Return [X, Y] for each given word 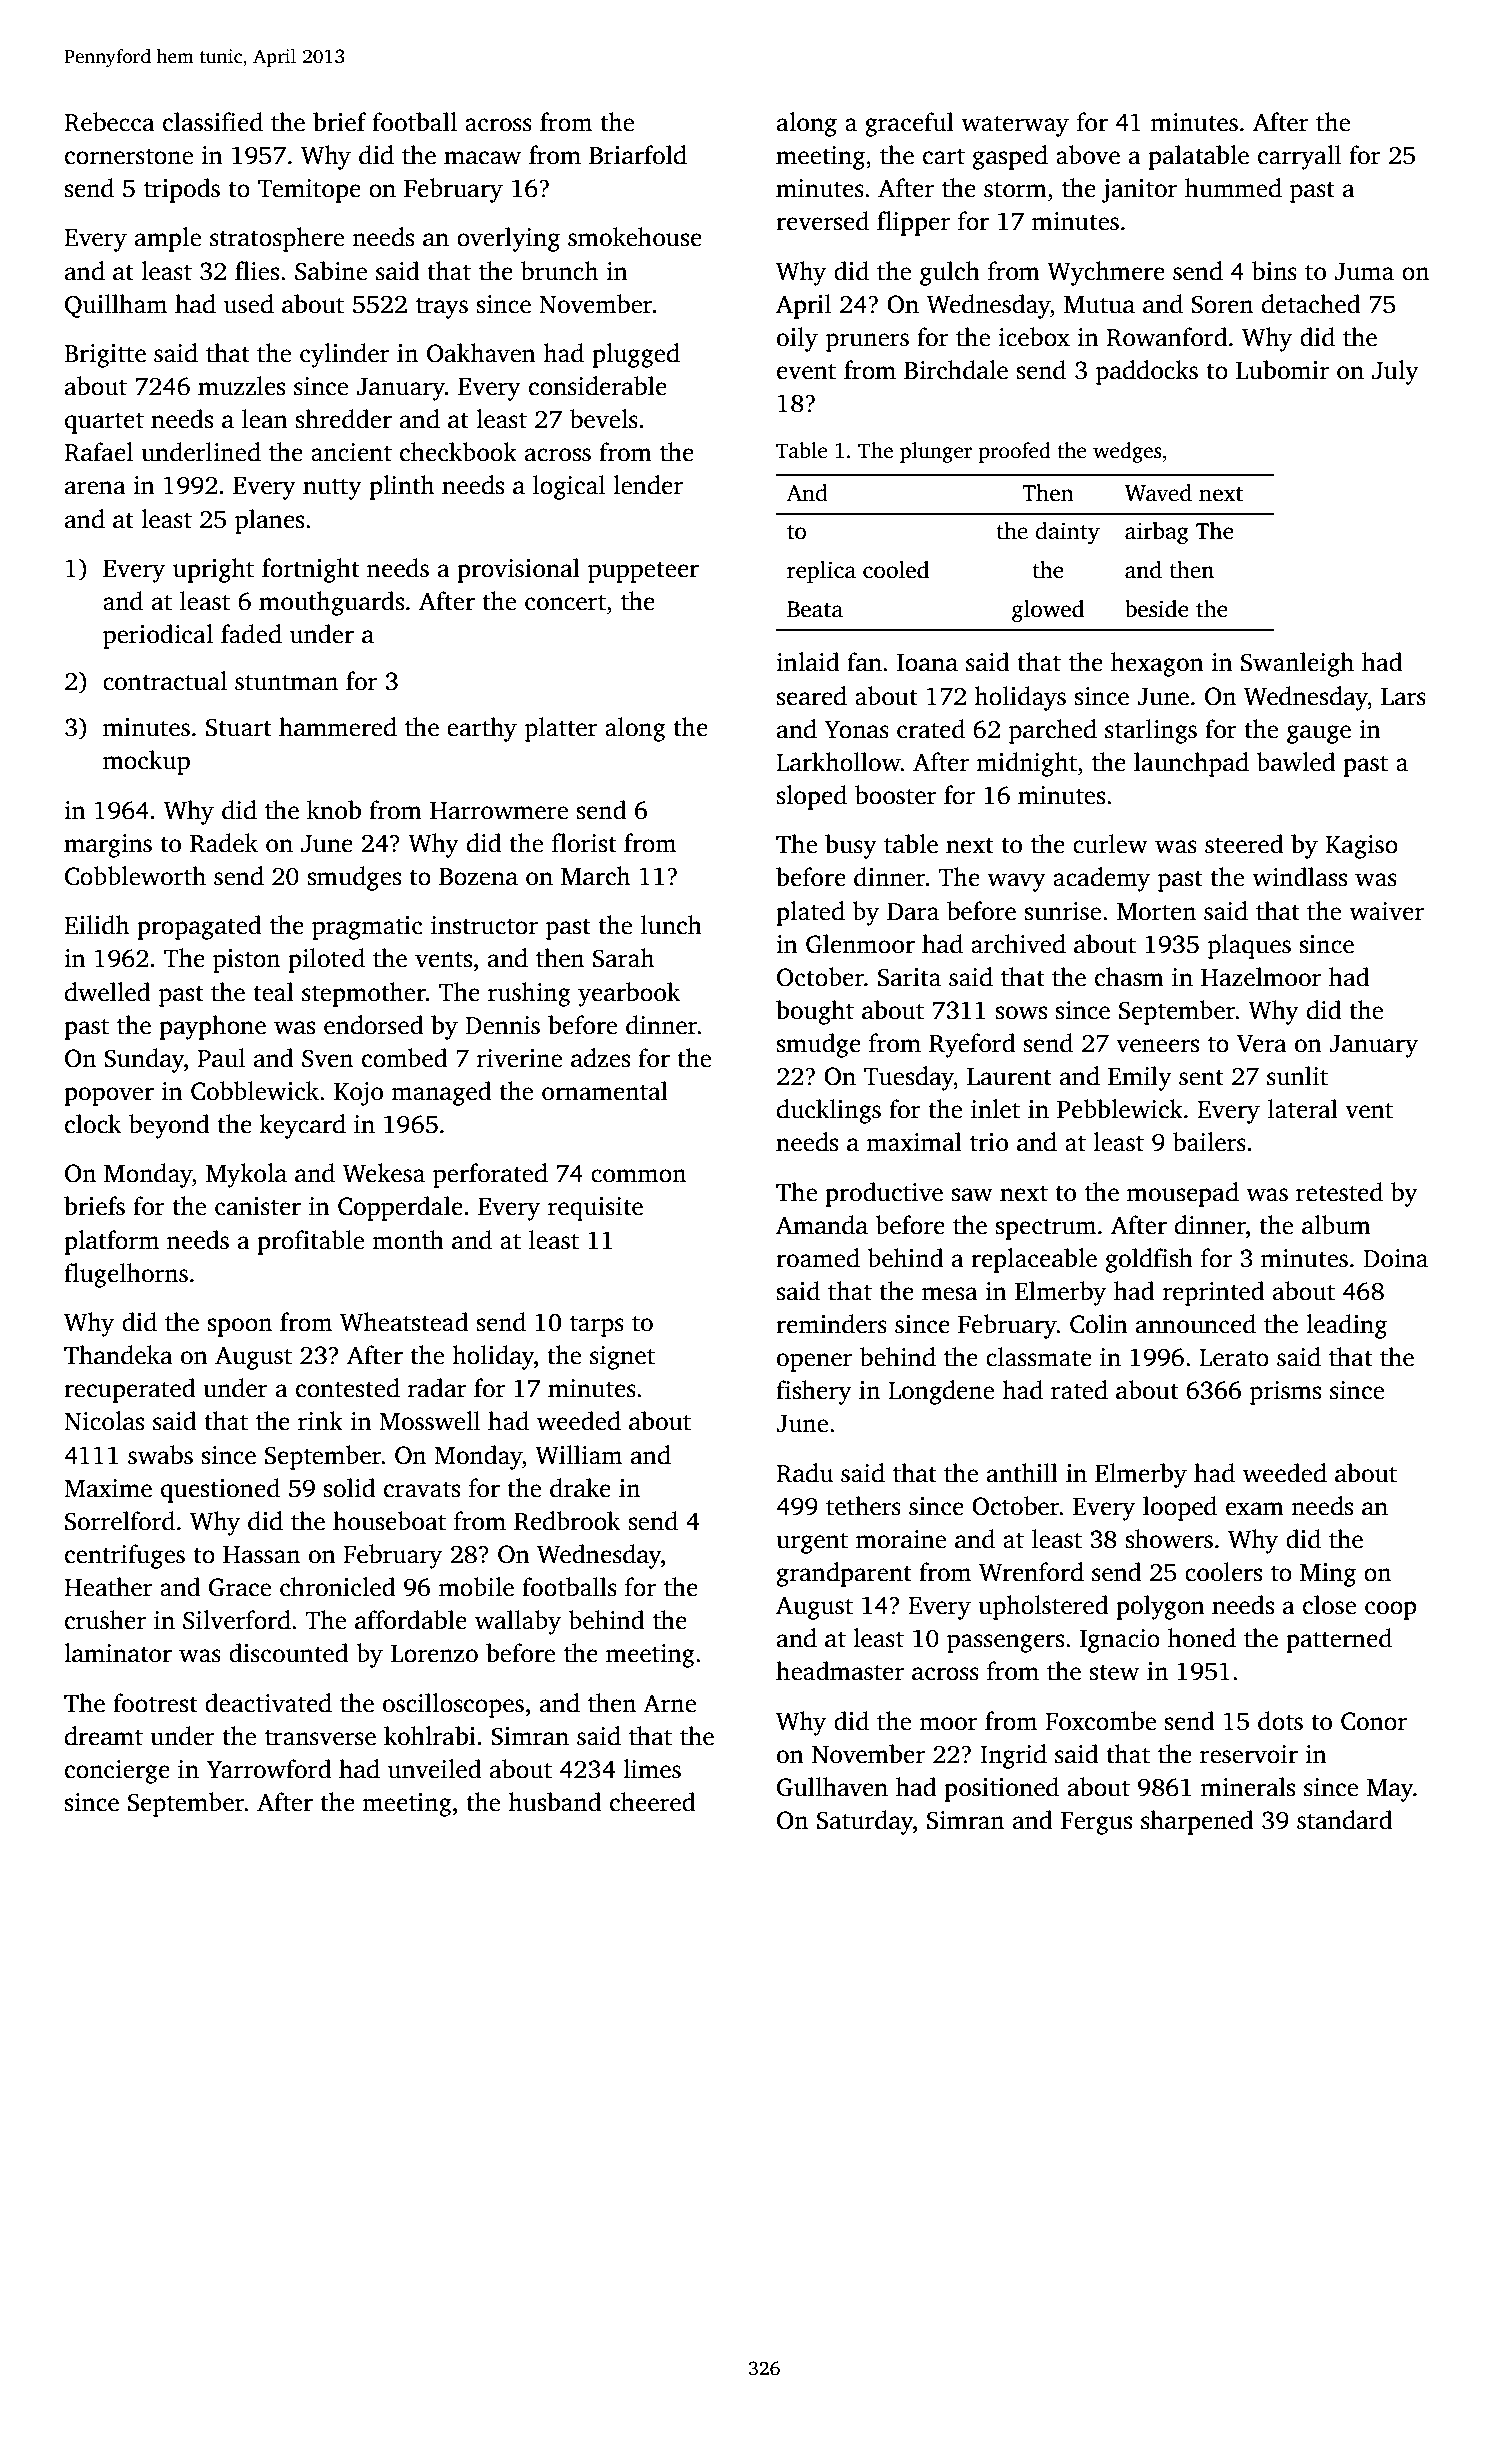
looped [1180, 1508]
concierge [117, 1772]
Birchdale [956, 370]
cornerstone [129, 157]
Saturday [865, 1822]
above [1088, 155]
